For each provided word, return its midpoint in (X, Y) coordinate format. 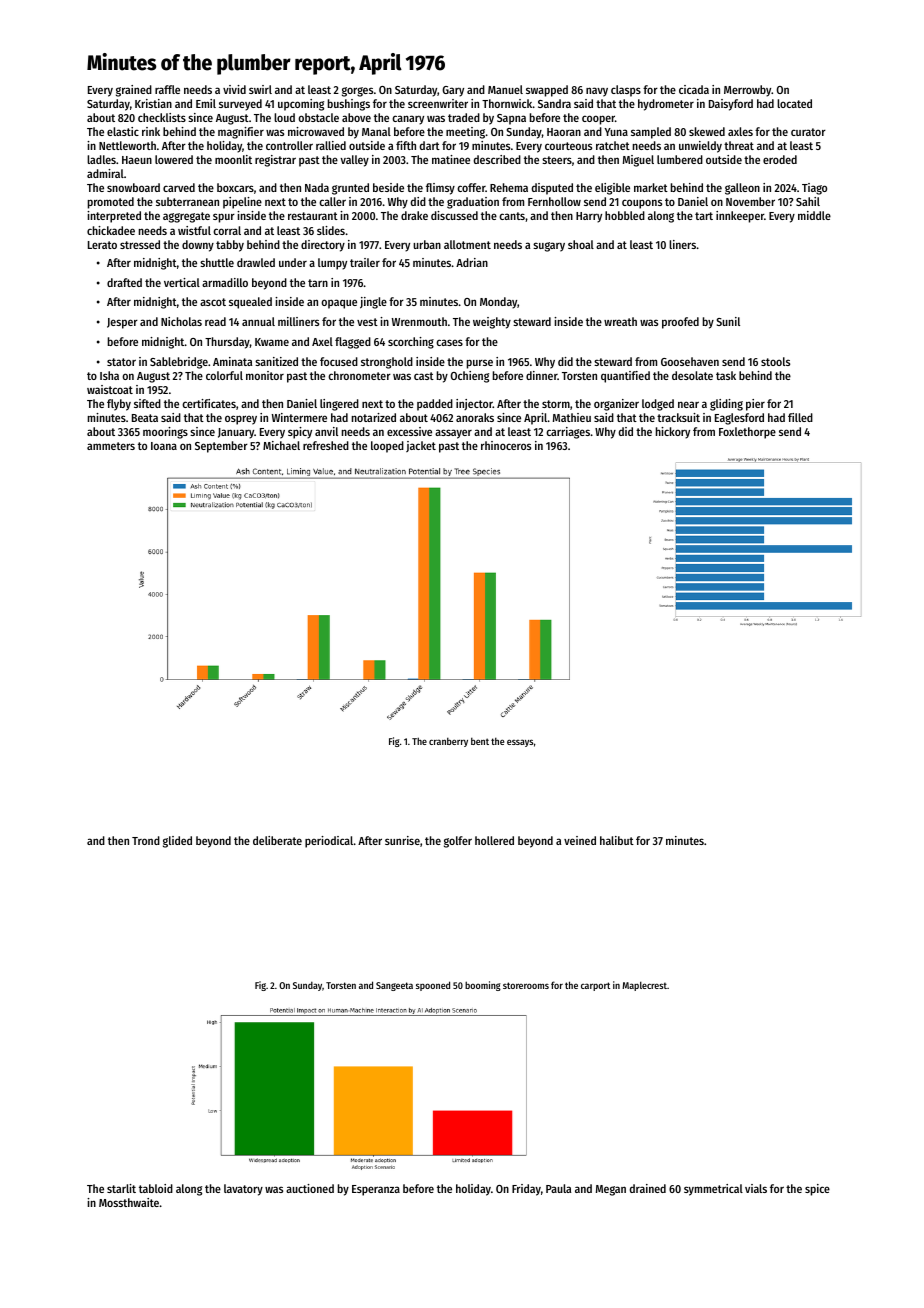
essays (520, 743)
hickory (673, 433)
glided (177, 842)
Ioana (164, 446)
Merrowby (747, 91)
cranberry (448, 742)
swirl (260, 89)
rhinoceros (506, 445)
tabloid (156, 1188)
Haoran (564, 132)
